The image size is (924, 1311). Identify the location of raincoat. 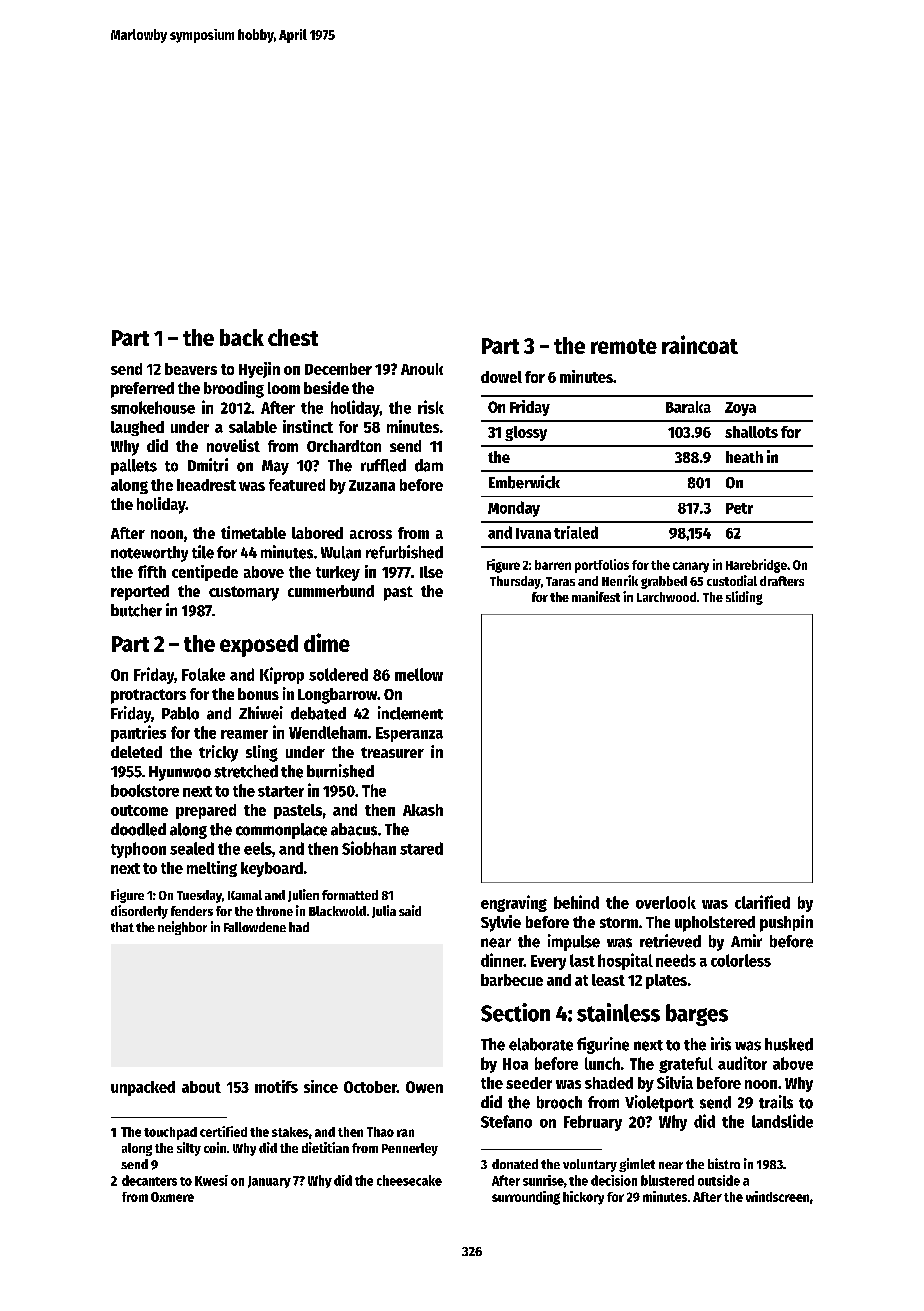
(700, 344).
